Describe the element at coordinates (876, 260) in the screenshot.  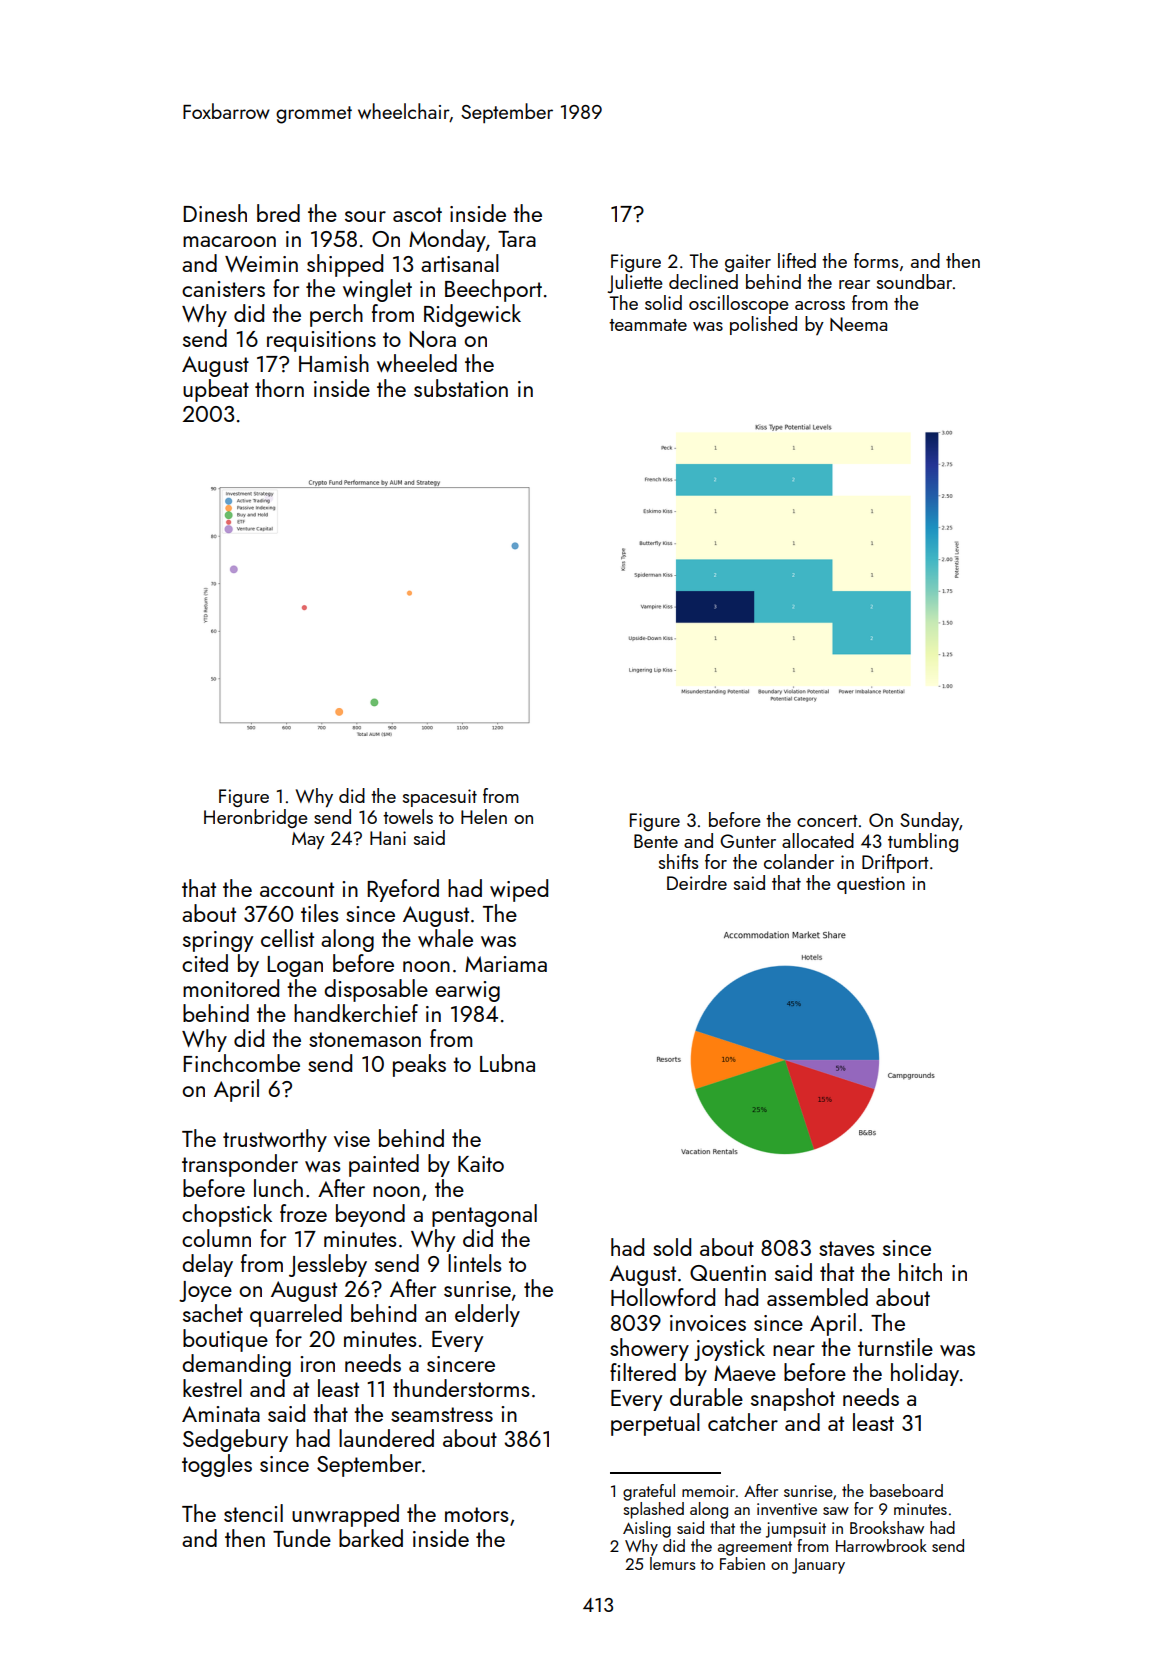
I see `forms` at that location.
